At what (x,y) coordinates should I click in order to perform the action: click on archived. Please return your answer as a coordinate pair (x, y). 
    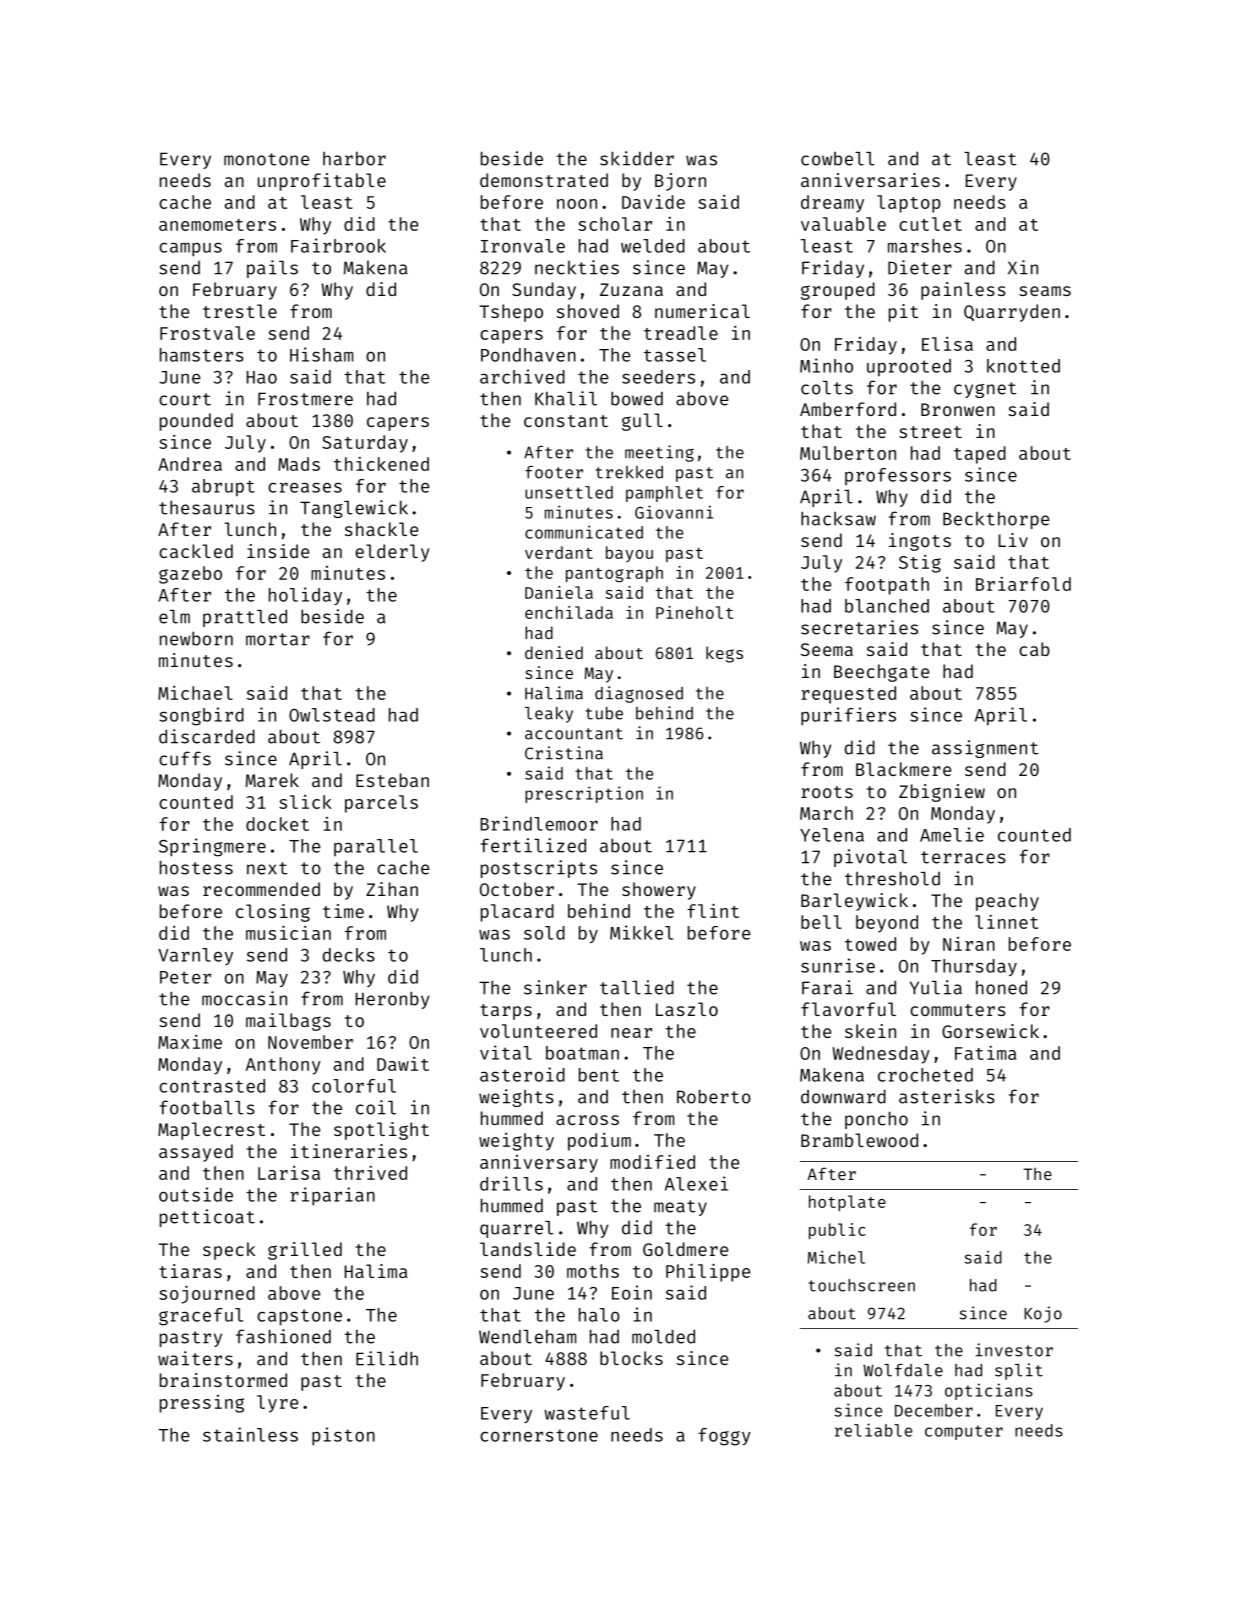
    Looking at the image, I should click on (522, 376).
